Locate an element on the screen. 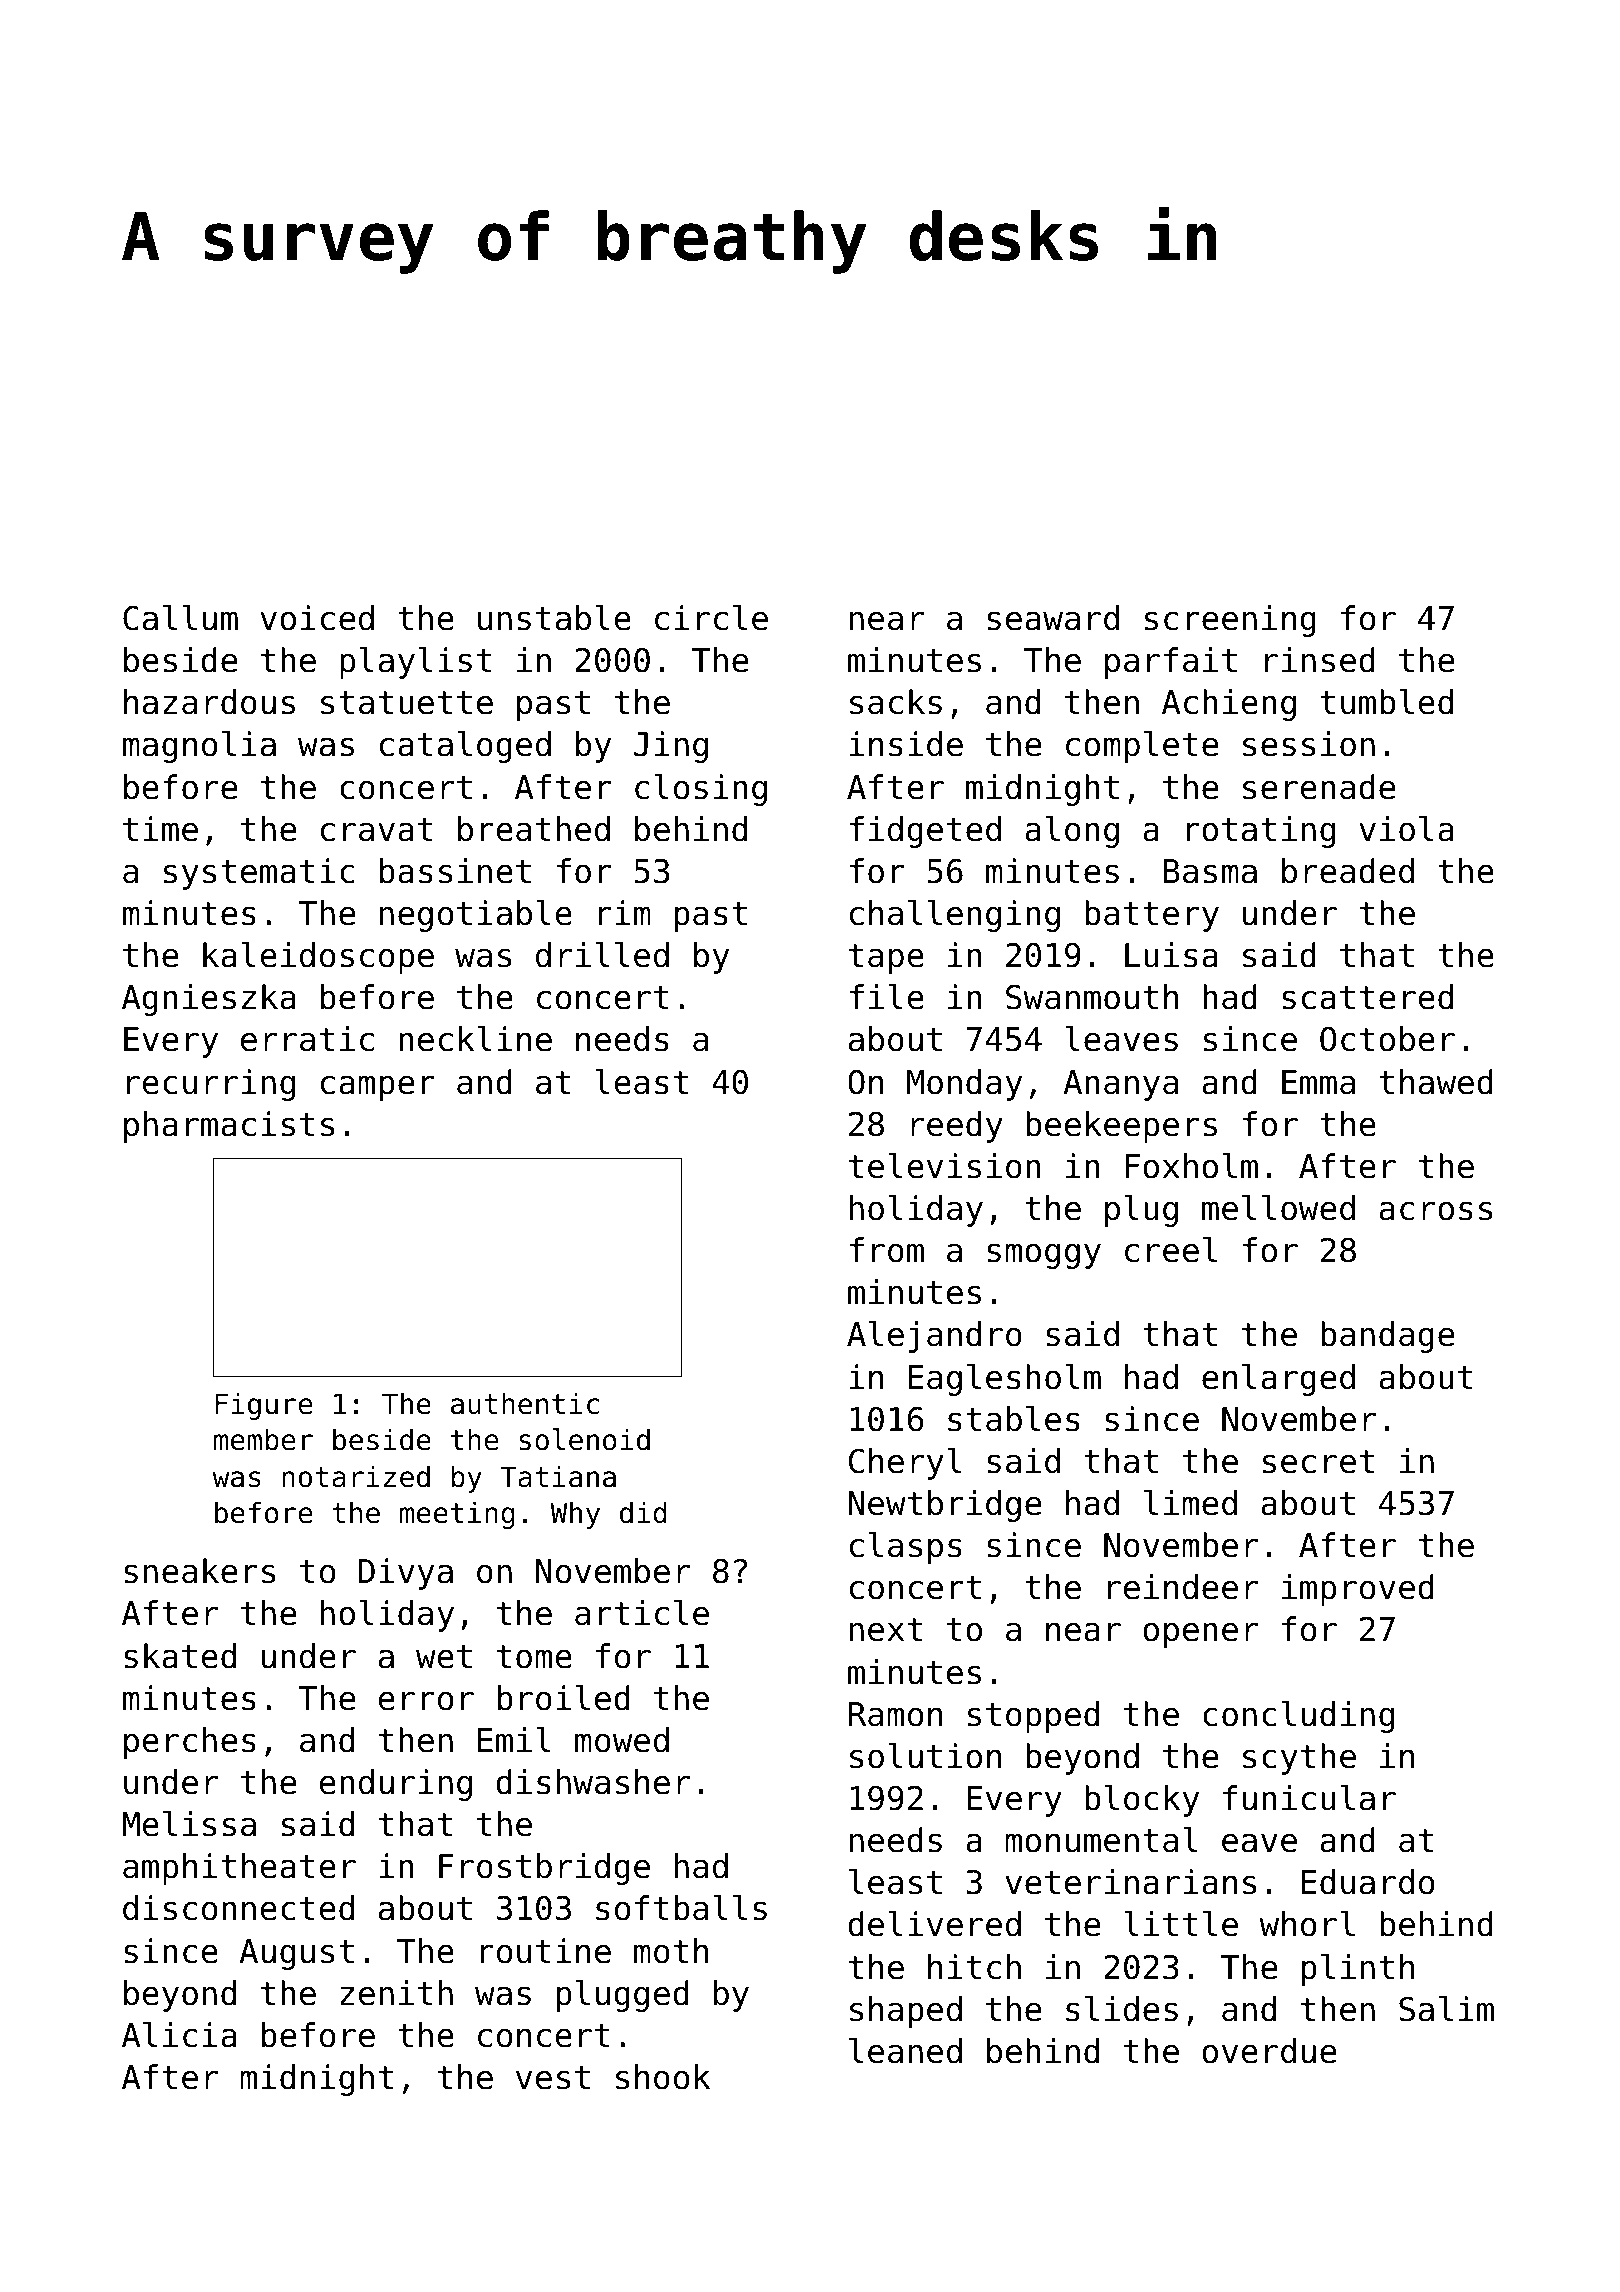 The height and width of the screenshot is (2292, 1620). Divya is located at coordinates (406, 1574).
